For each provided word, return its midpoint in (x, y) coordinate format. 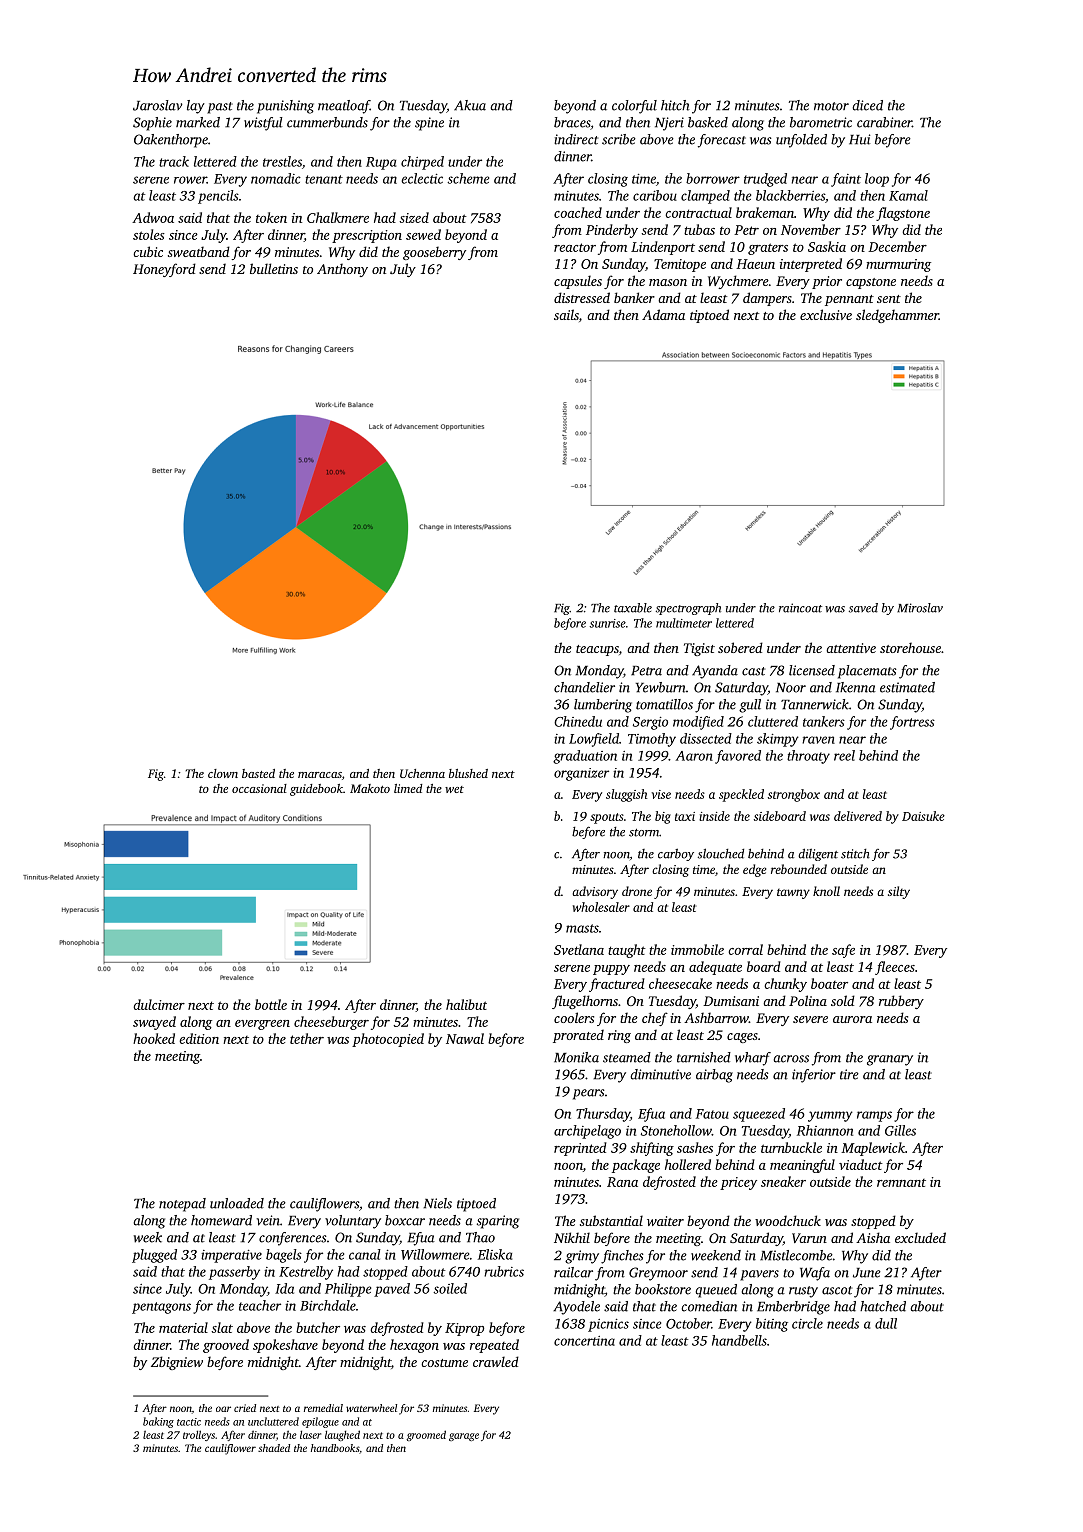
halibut (466, 1004)
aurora (852, 1019)
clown (223, 773)
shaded (274, 1448)
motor (831, 106)
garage (464, 1437)
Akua (470, 105)
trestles (282, 161)
